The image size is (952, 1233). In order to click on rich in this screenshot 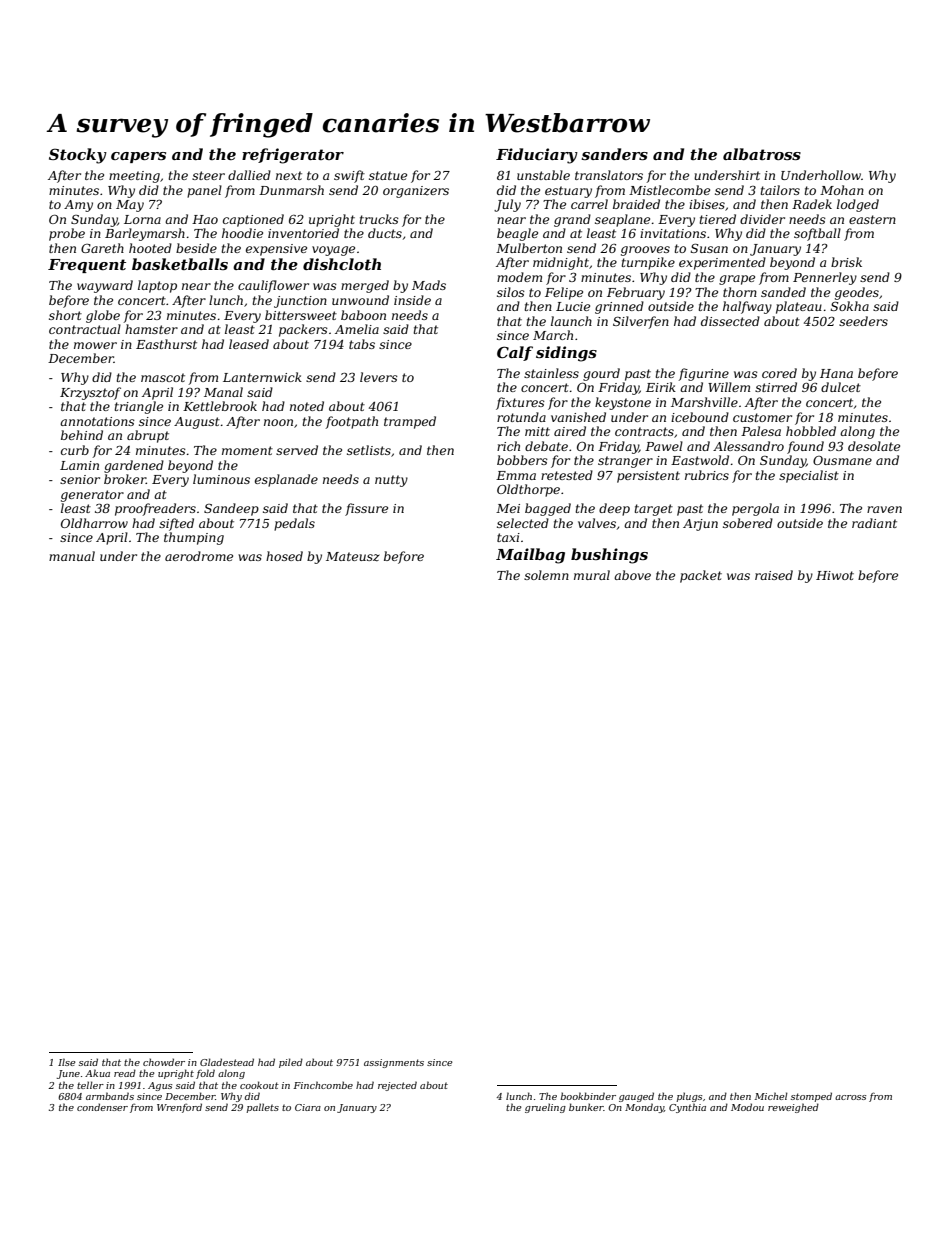, I will do `click(508, 446)`.
